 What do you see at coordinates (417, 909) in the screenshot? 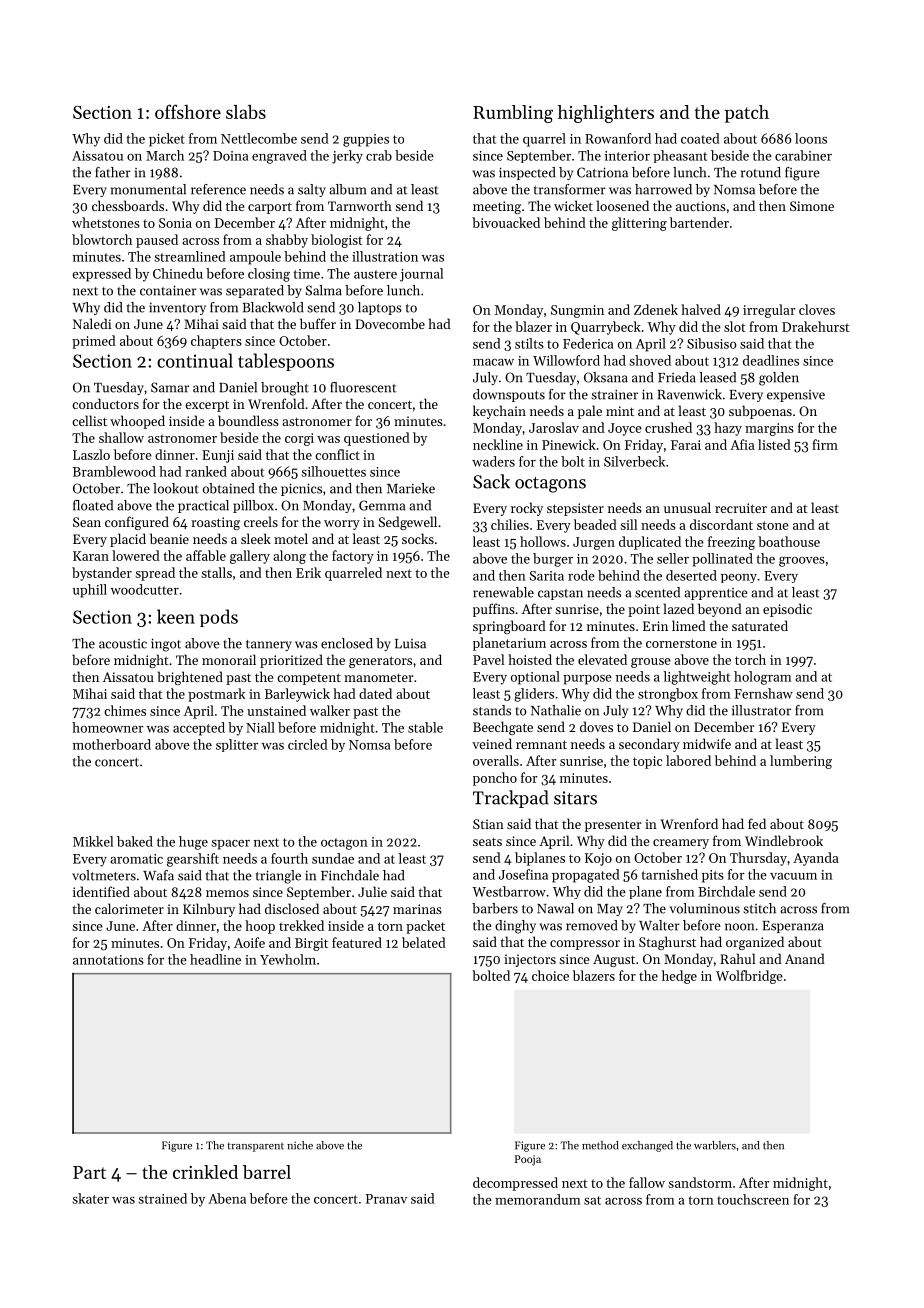
I see `marinas` at bounding box center [417, 909].
